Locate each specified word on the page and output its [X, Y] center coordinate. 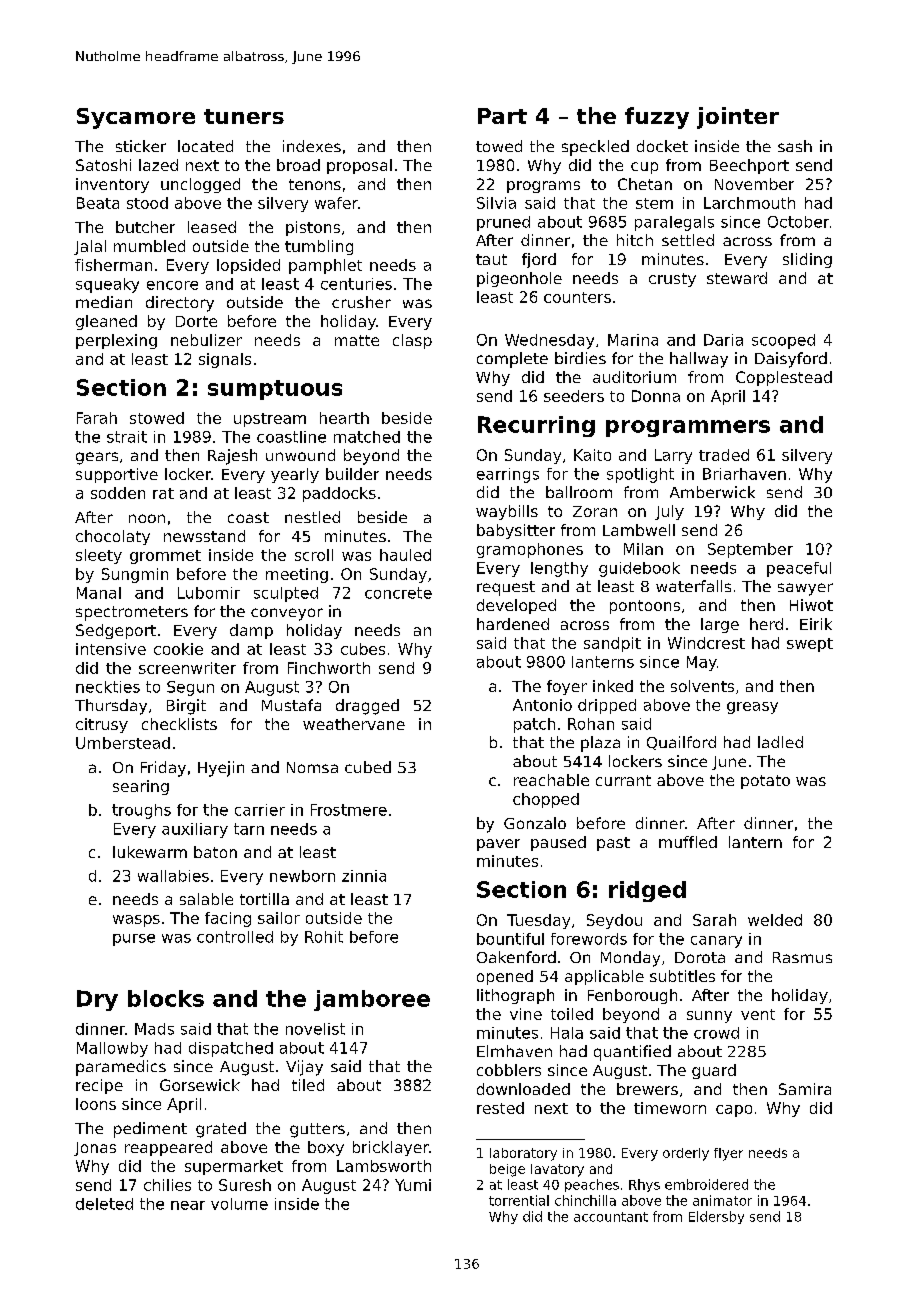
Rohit [324, 937]
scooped [783, 341]
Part [502, 116]
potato [765, 782]
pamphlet [325, 266]
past [613, 844]
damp [251, 631]
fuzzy [657, 118]
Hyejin [221, 769]
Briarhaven [744, 474]
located [205, 146]
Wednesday [549, 341]
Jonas [95, 1149]
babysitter [516, 531]
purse [134, 940]
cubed [368, 767]
